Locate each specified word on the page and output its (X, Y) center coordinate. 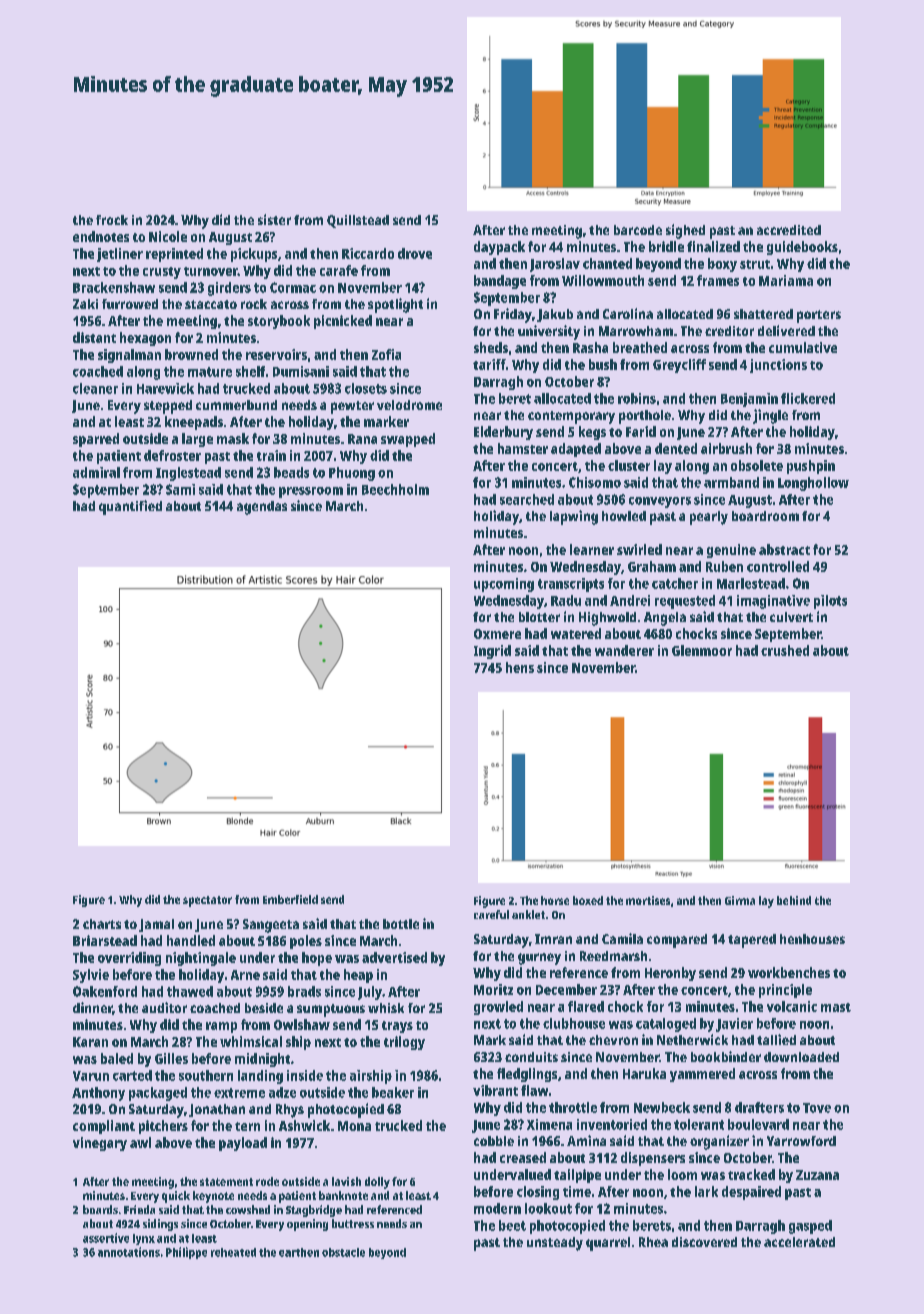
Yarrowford (801, 1141)
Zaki (85, 304)
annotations (129, 1252)
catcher (675, 583)
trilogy (404, 1043)
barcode (638, 230)
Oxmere (497, 634)
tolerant (699, 1124)
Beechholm (395, 489)
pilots (830, 602)
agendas (262, 508)
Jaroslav (555, 265)
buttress (353, 1223)
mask (233, 438)
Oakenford (105, 991)
